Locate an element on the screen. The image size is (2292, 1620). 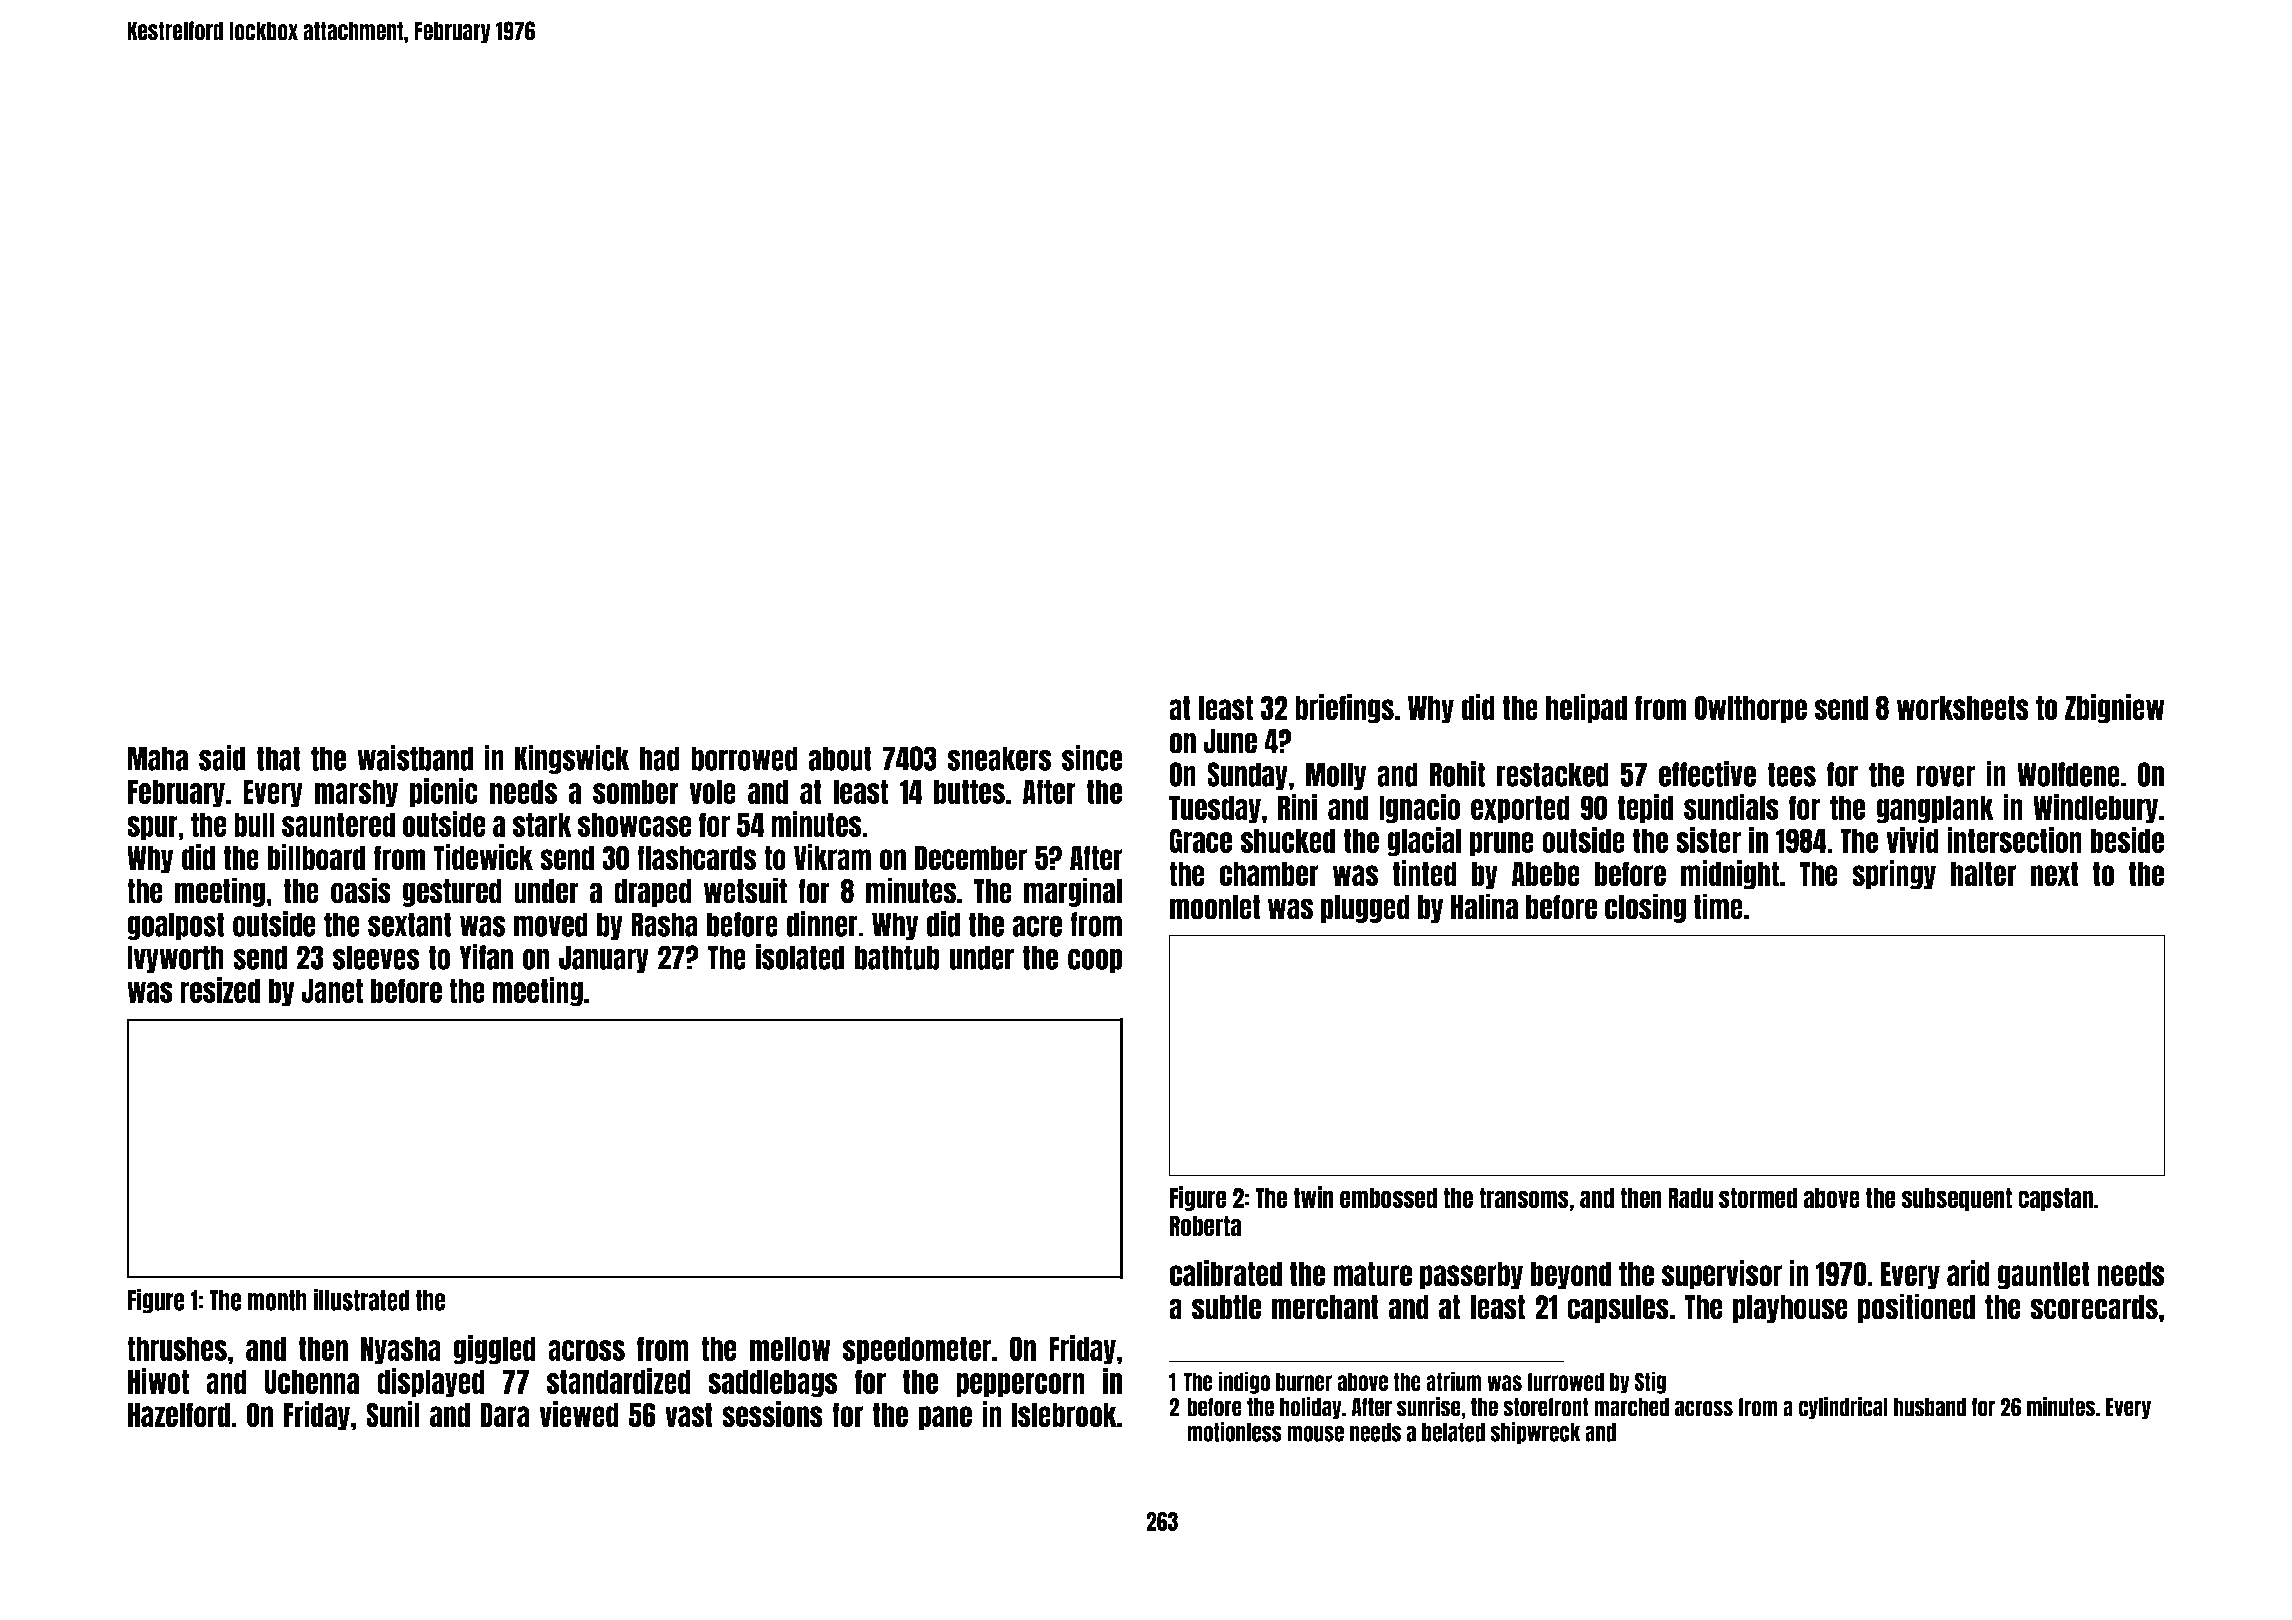
worksheets is located at coordinates (1963, 708).
